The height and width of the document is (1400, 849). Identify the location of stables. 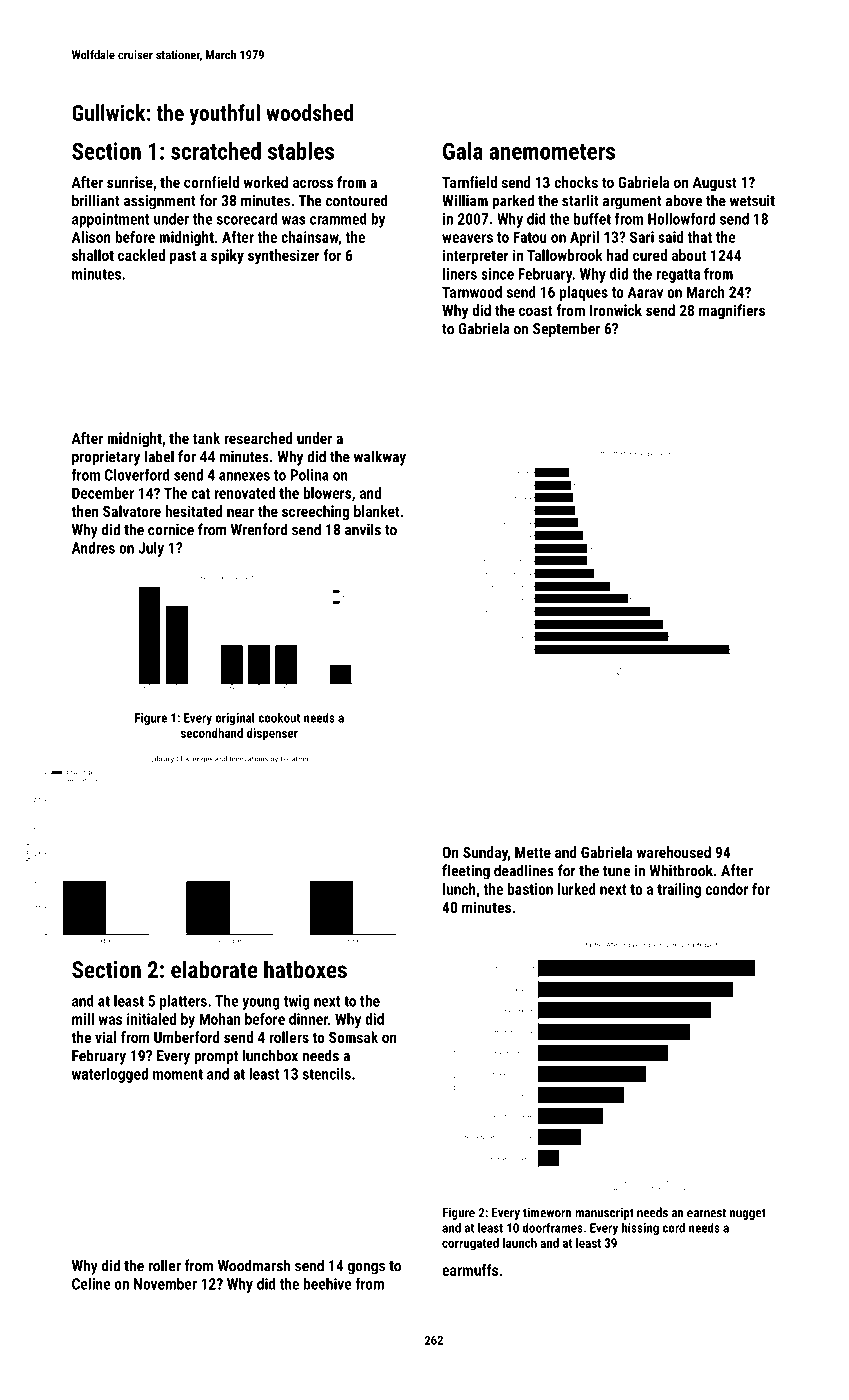
(301, 151).
